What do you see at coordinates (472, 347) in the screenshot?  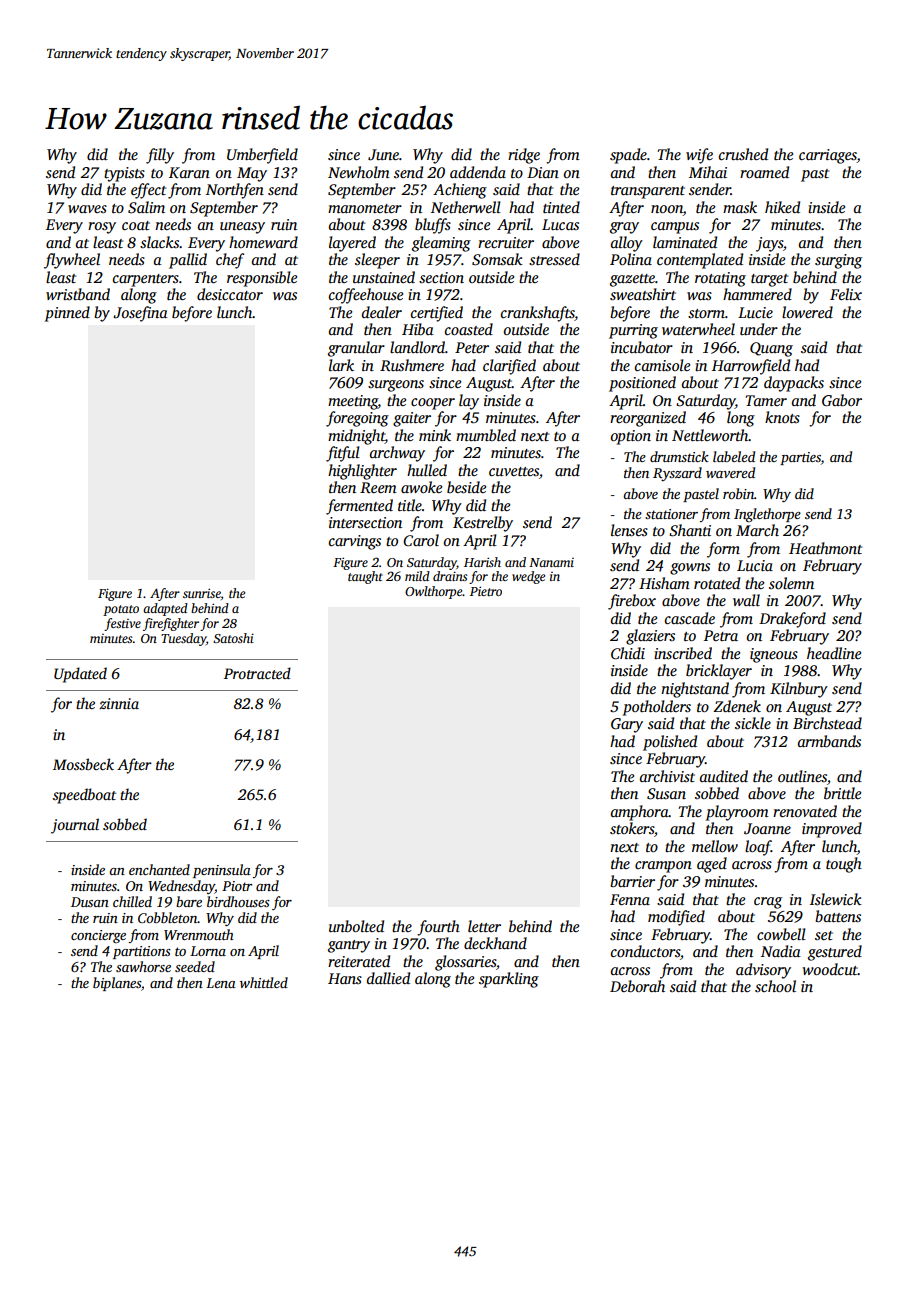 I see `Peter` at bounding box center [472, 347].
